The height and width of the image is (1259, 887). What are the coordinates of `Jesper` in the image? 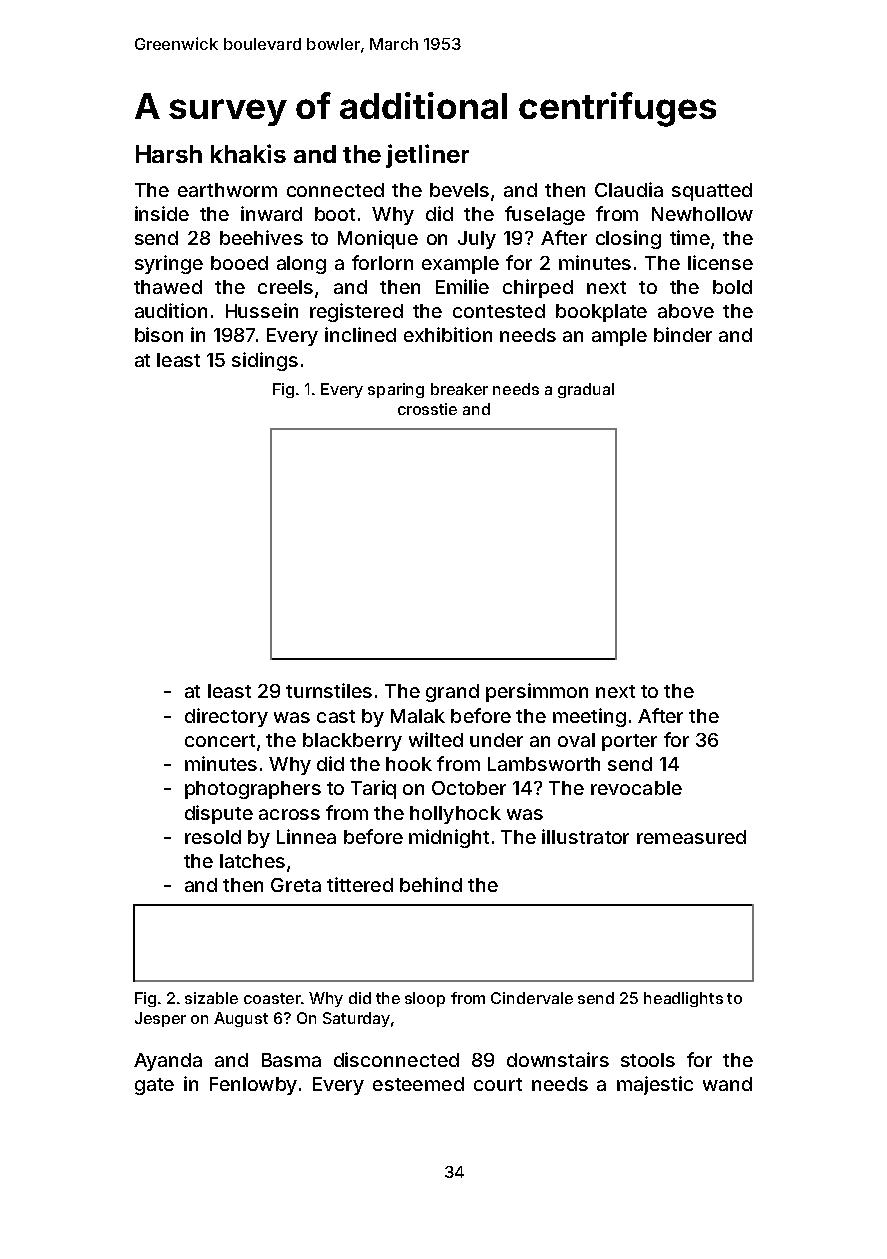 It's located at (160, 1019).
